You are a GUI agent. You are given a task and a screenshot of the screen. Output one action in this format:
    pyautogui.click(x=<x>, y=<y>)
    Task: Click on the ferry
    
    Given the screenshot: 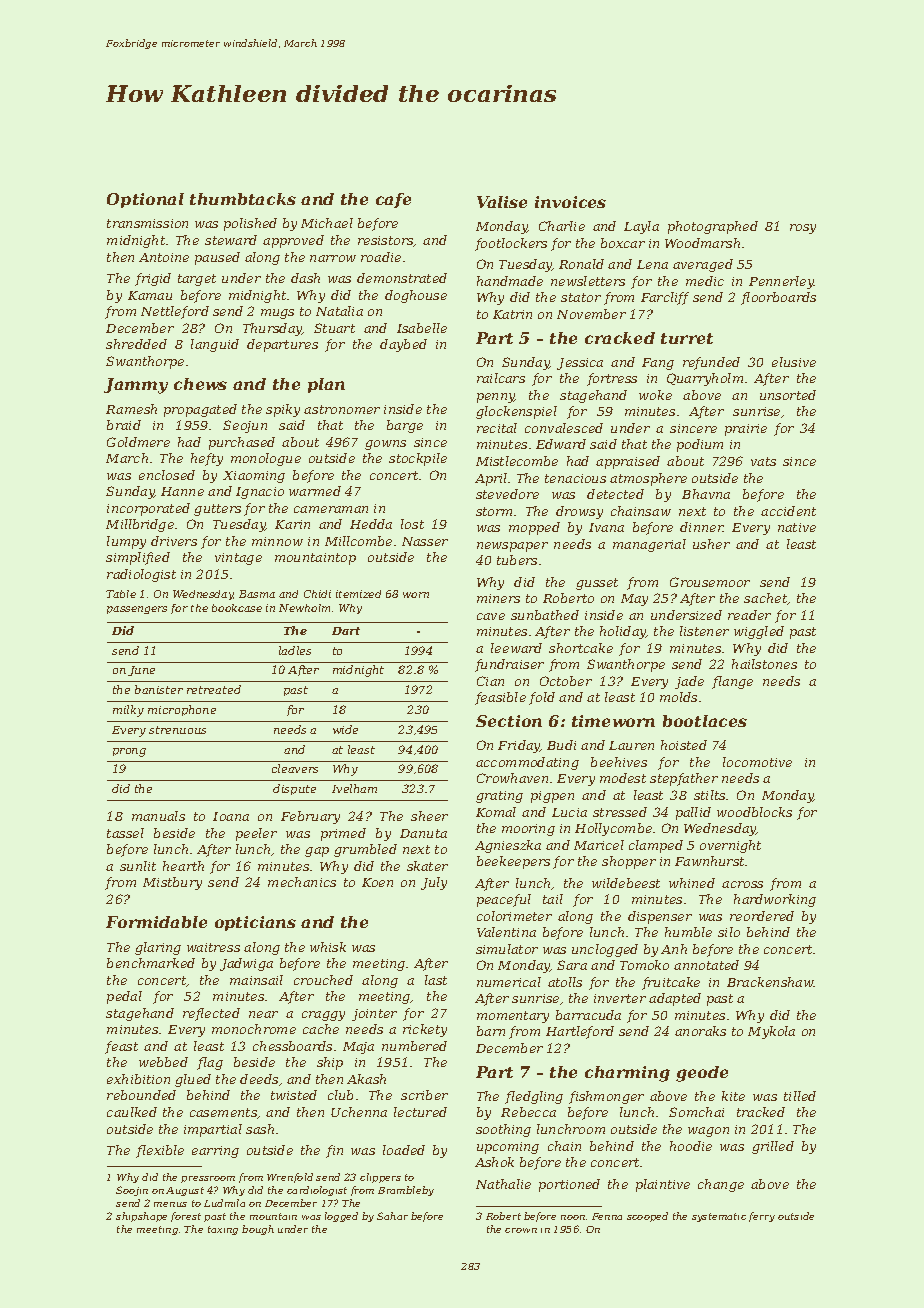 What is the action you would take?
    pyautogui.click(x=762, y=1217)
